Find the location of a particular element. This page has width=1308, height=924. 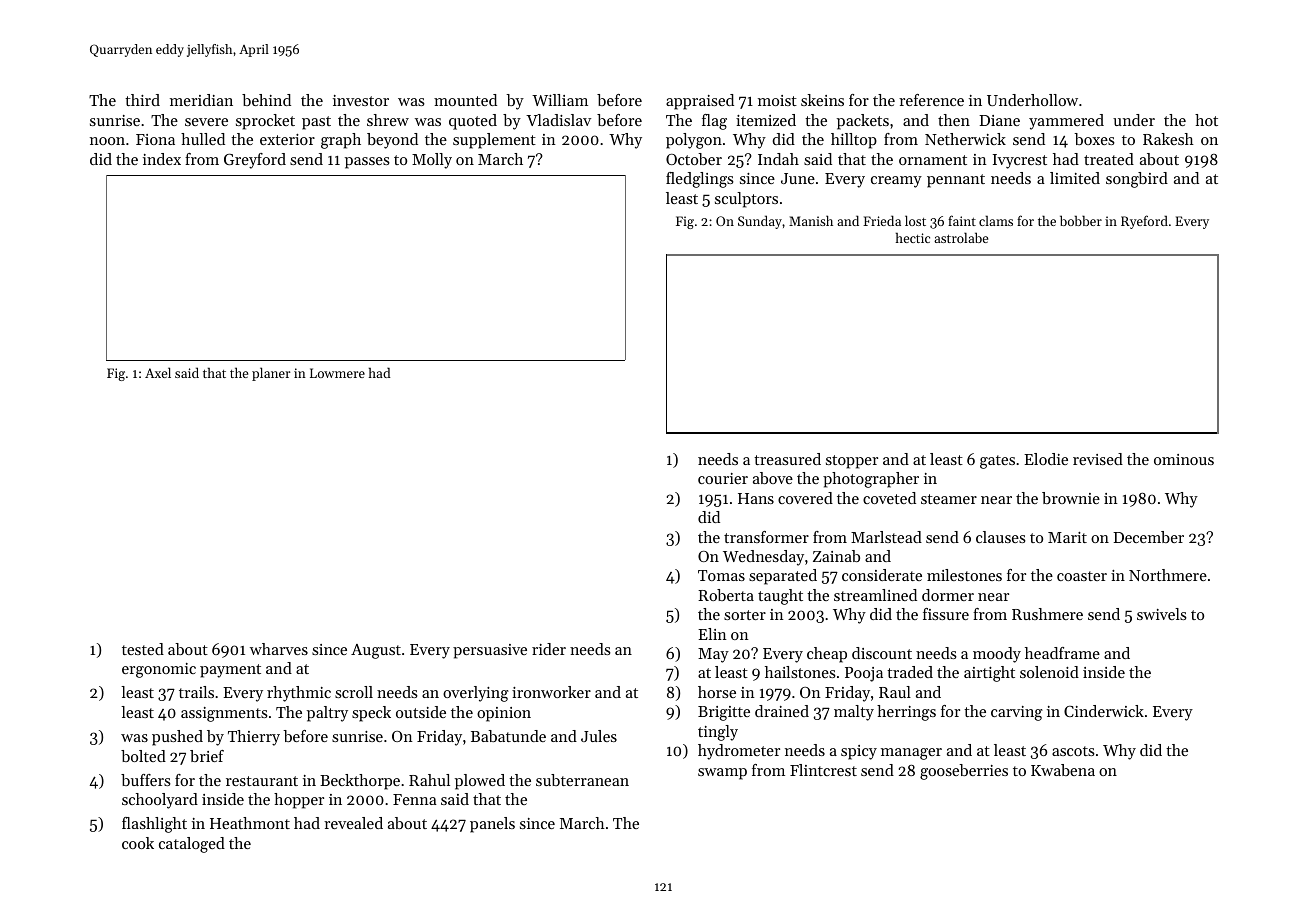

wharves is located at coordinates (279, 649).
